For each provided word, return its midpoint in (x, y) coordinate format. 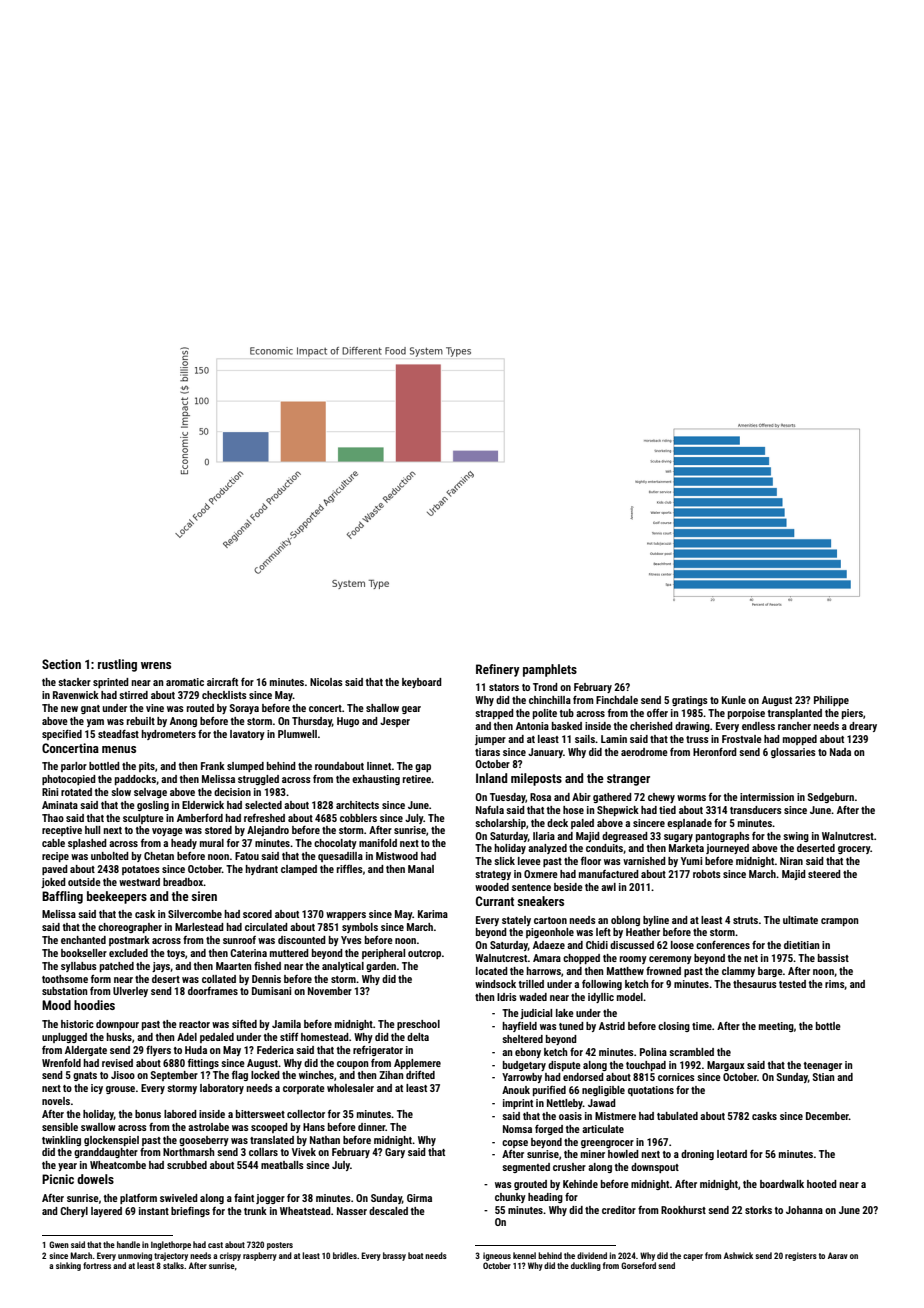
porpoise (746, 714)
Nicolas (326, 682)
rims (835, 985)
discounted (302, 940)
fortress (97, 1265)
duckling (586, 1266)
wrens (156, 665)
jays (161, 967)
